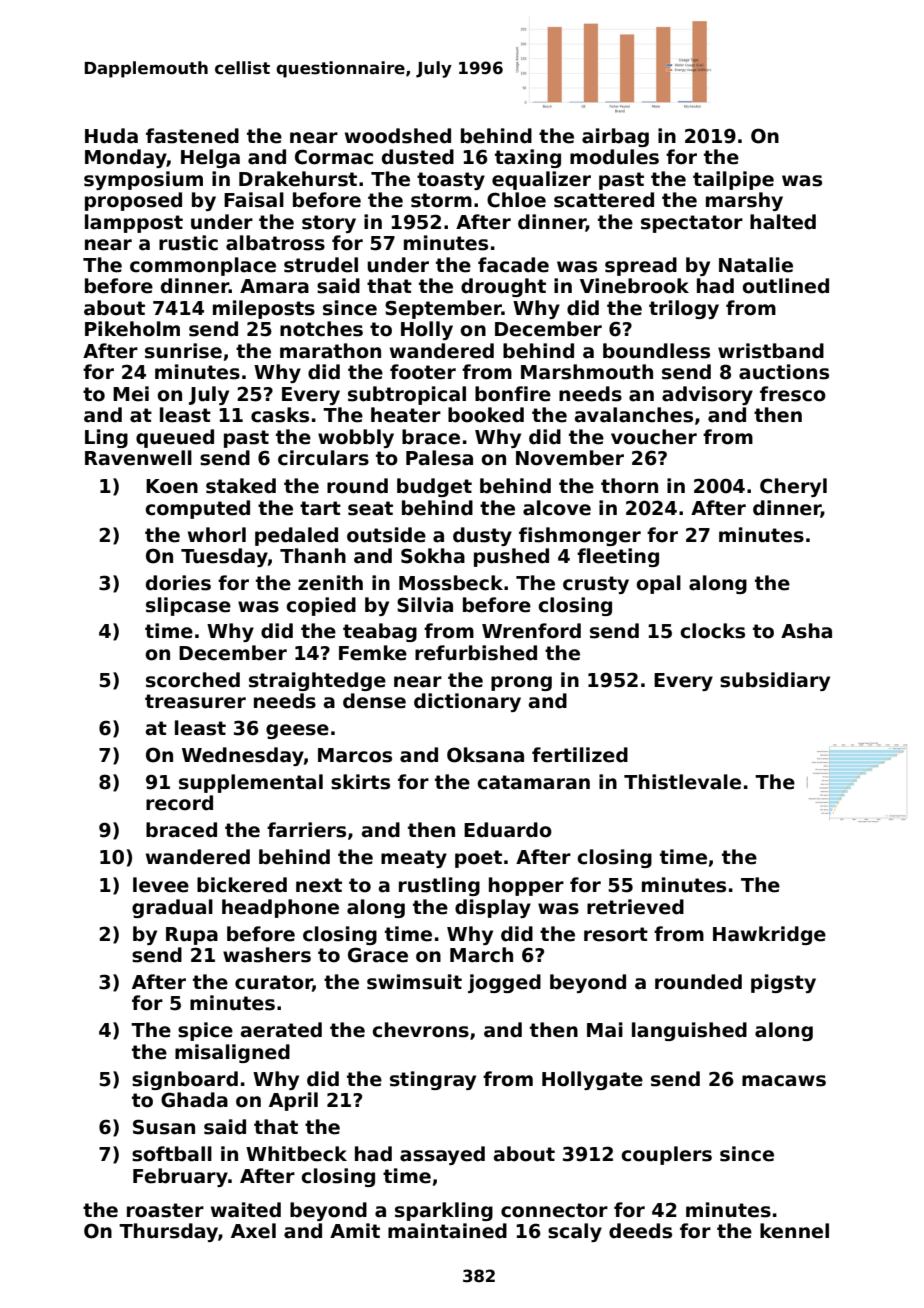 The width and height of the screenshot is (924, 1308). I want to click on sunrise, so click(183, 351).
